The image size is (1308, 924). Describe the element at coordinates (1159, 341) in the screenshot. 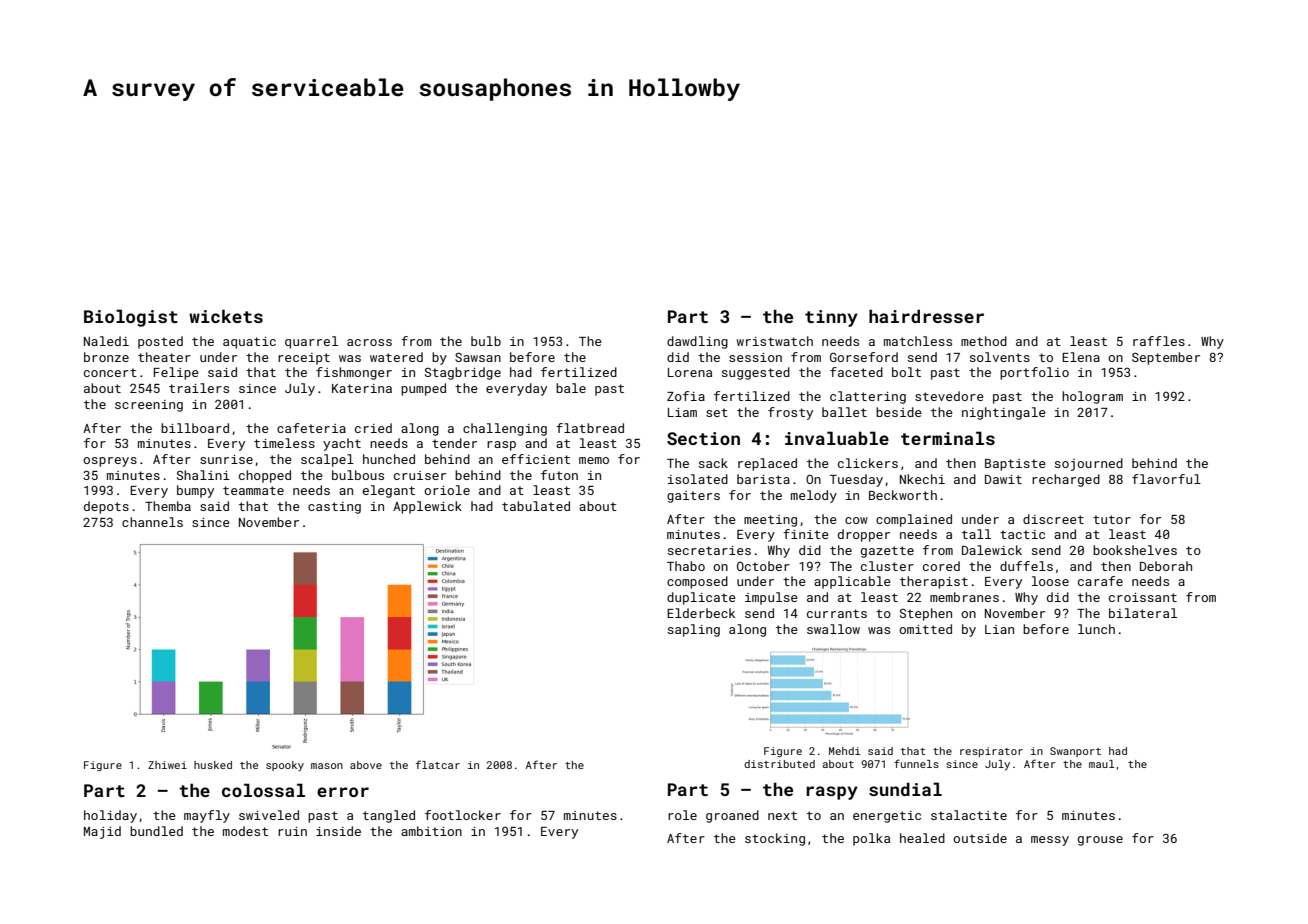

I see `raffles` at that location.
